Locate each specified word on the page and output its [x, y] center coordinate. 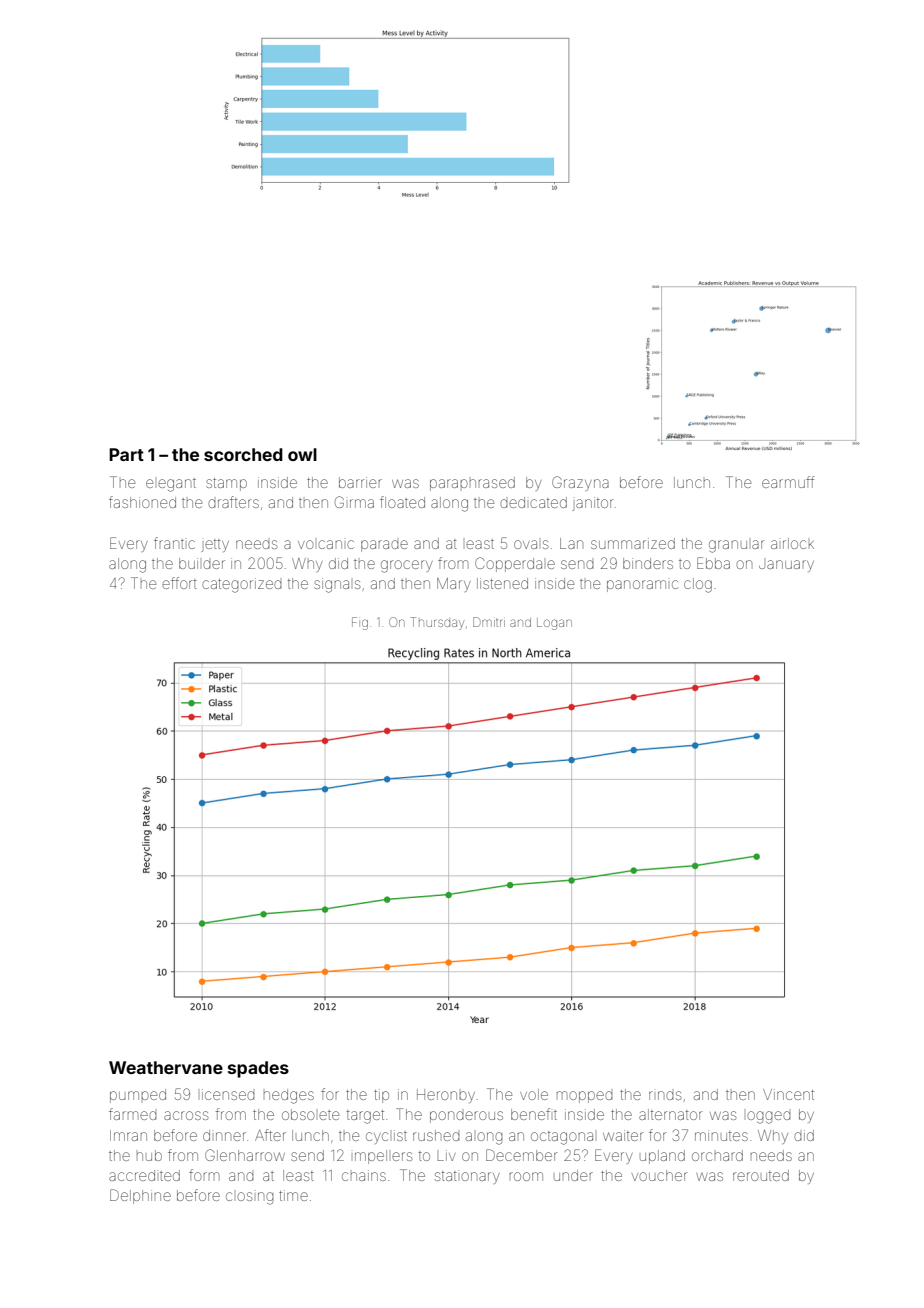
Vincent [788, 1094]
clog [698, 585]
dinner [224, 1135]
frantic [174, 543]
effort [179, 583]
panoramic [642, 586]
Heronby [446, 1096]
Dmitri [489, 622]
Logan [554, 624]
